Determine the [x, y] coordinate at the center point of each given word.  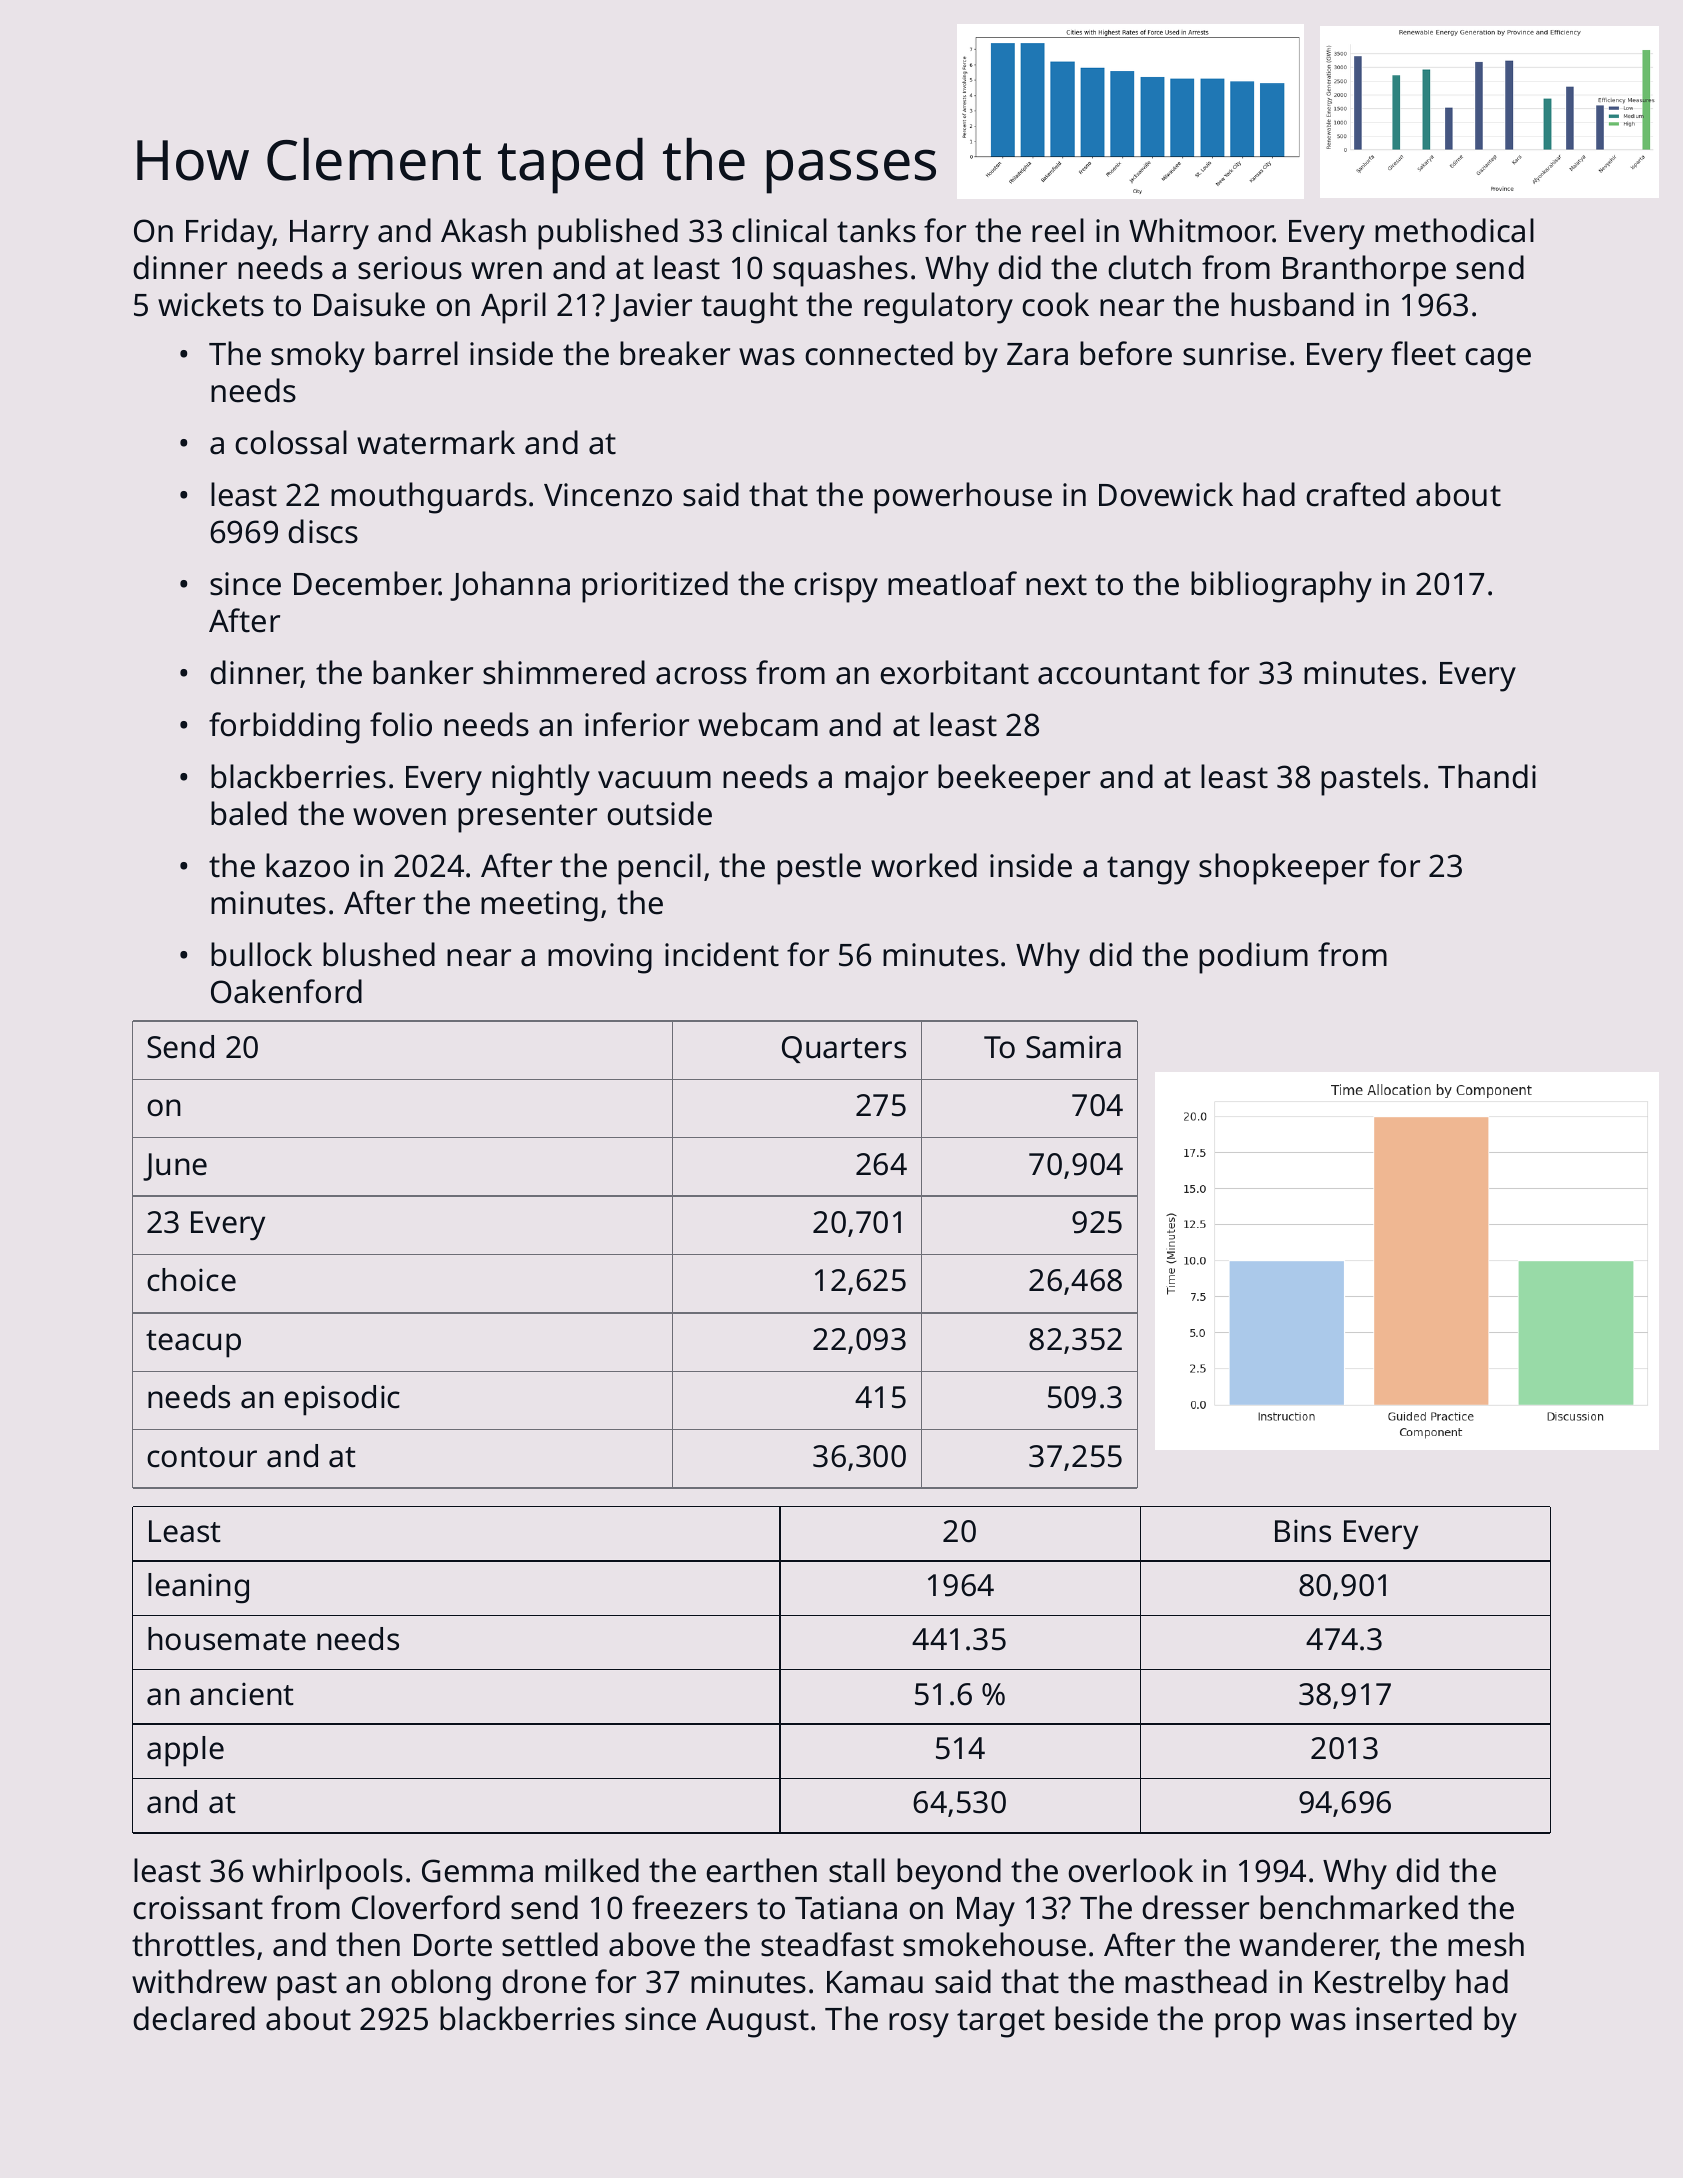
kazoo [307, 865]
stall [857, 1870]
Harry [329, 235]
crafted [1355, 494]
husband [1292, 304]
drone [544, 1981]
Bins [1303, 1531]
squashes [840, 271]
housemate [227, 1639]
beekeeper [1014, 780]
